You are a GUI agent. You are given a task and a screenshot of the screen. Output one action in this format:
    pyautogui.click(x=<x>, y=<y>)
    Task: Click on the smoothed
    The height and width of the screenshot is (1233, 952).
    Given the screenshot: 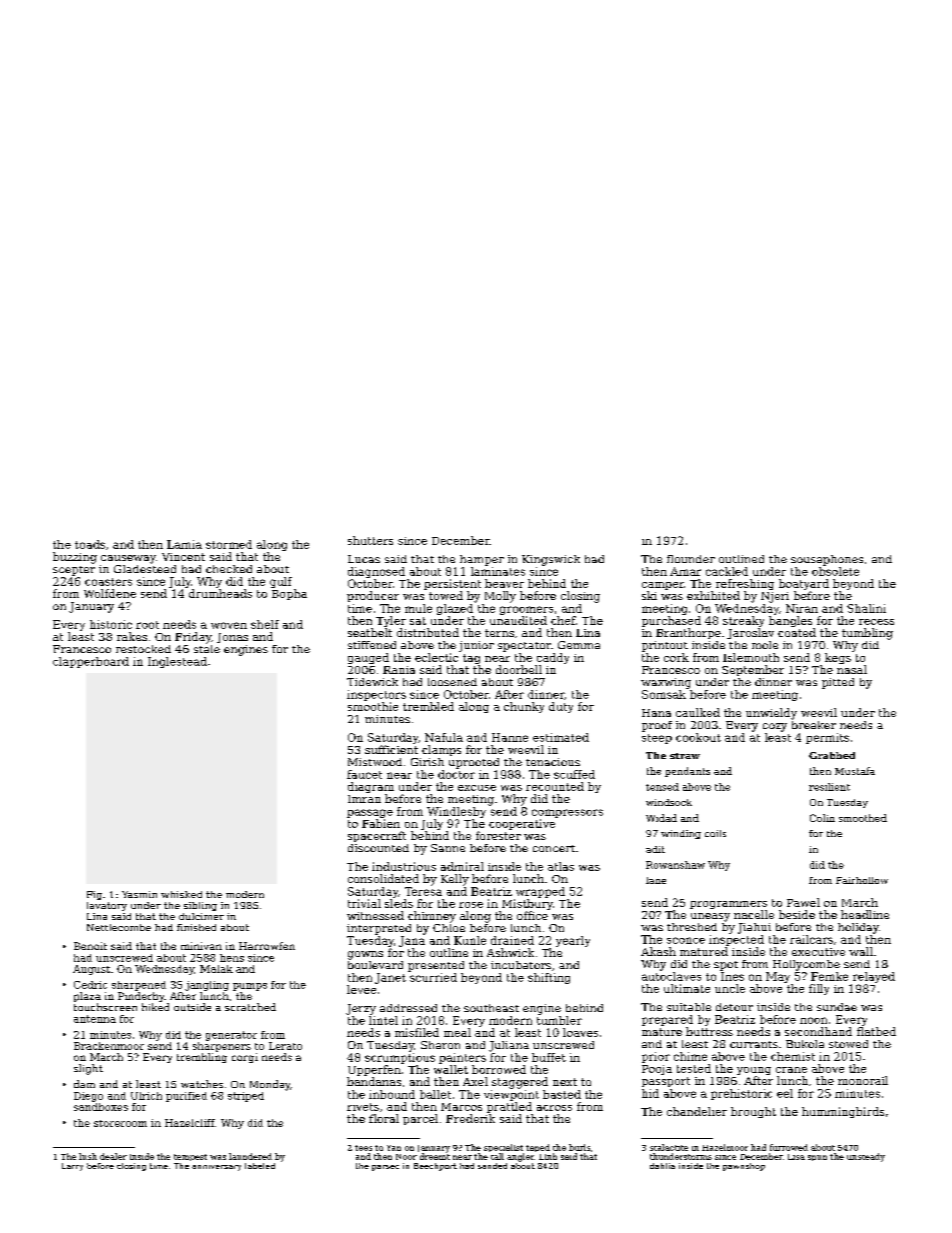 What is the action you would take?
    pyautogui.click(x=863, y=818)
